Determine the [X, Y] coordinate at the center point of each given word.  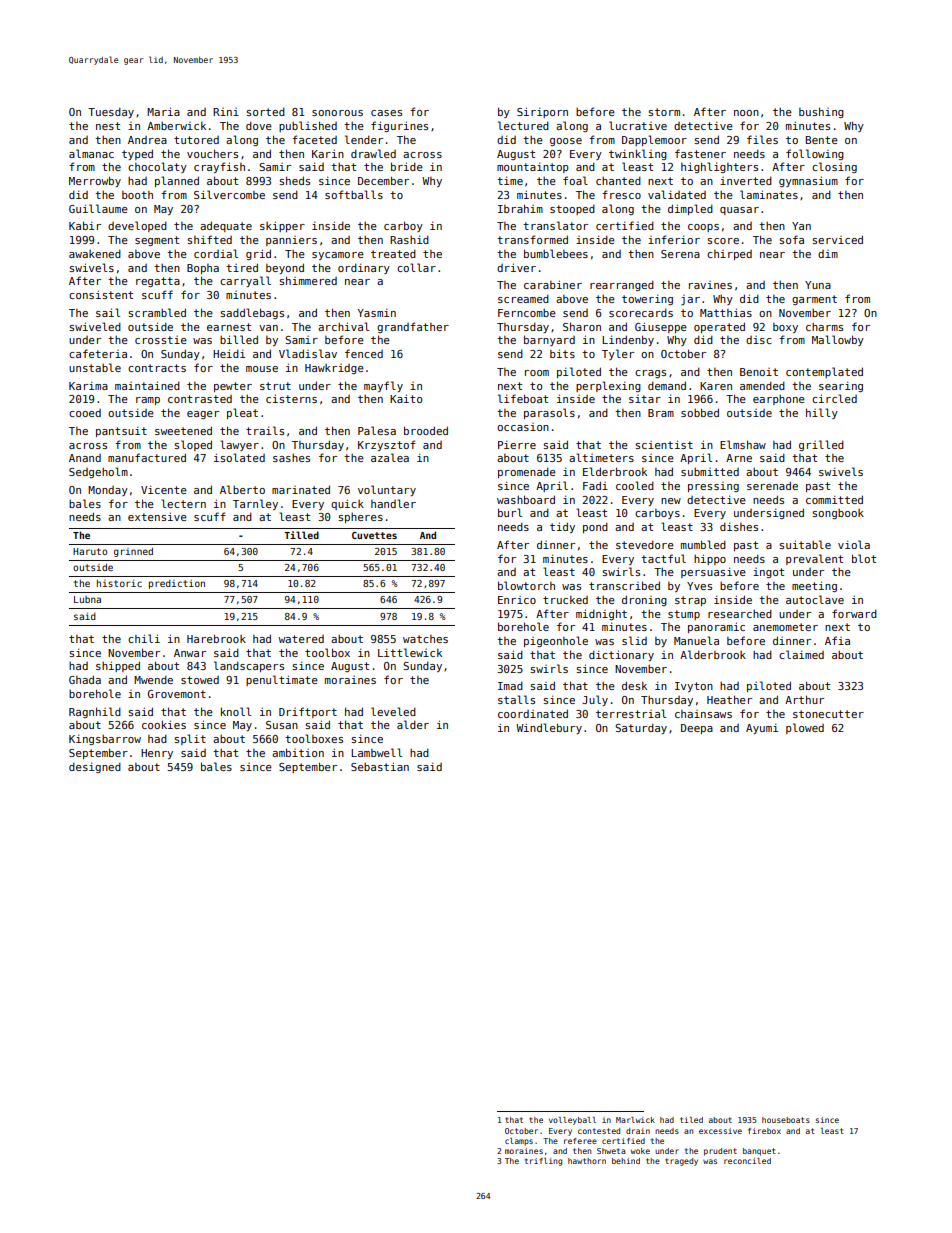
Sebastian [380, 766]
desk [634, 685]
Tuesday [111, 112]
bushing [821, 112]
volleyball [572, 1121]
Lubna [87, 599]
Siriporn [542, 112]
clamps [519, 1142]
